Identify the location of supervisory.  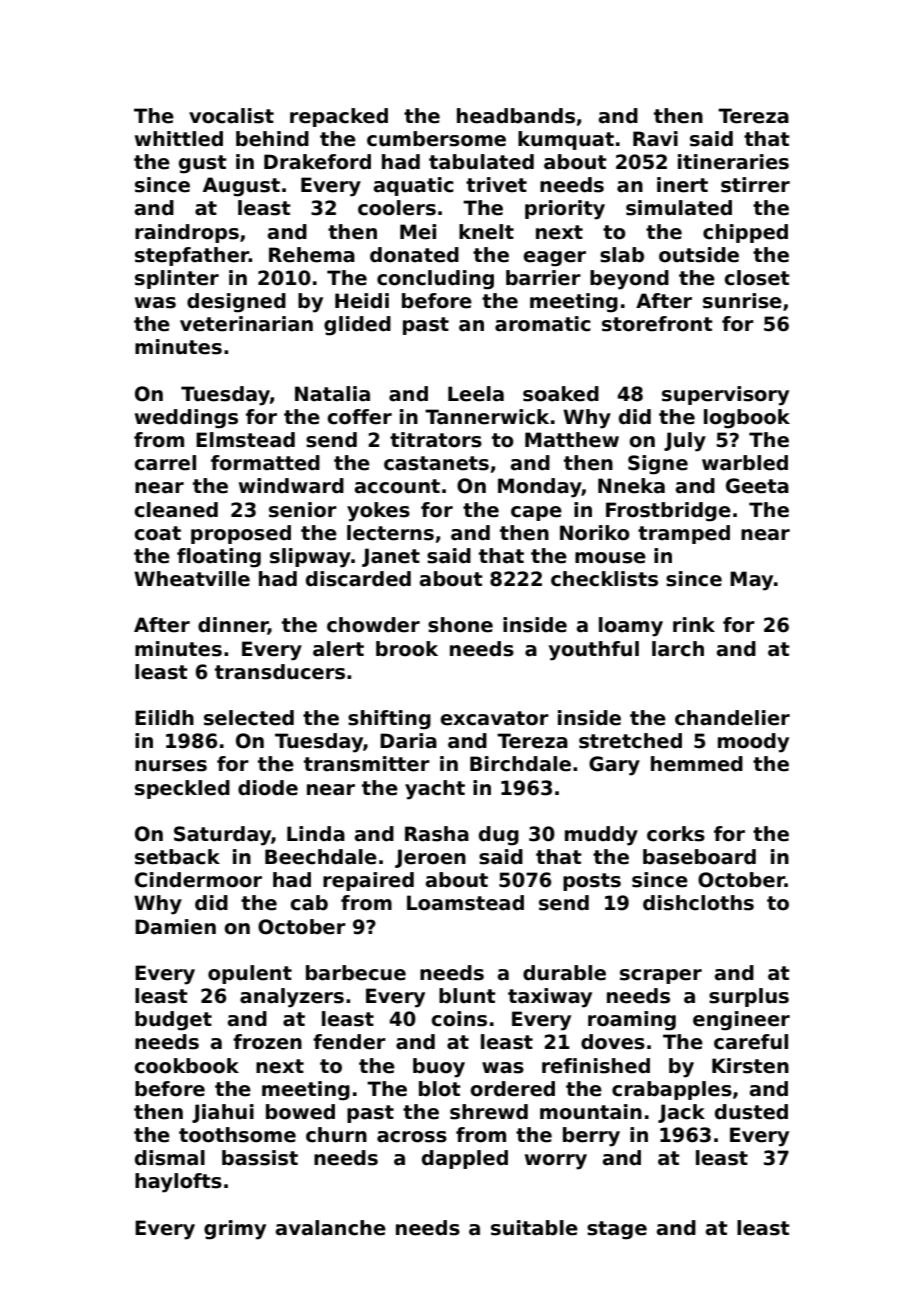
(725, 396).
